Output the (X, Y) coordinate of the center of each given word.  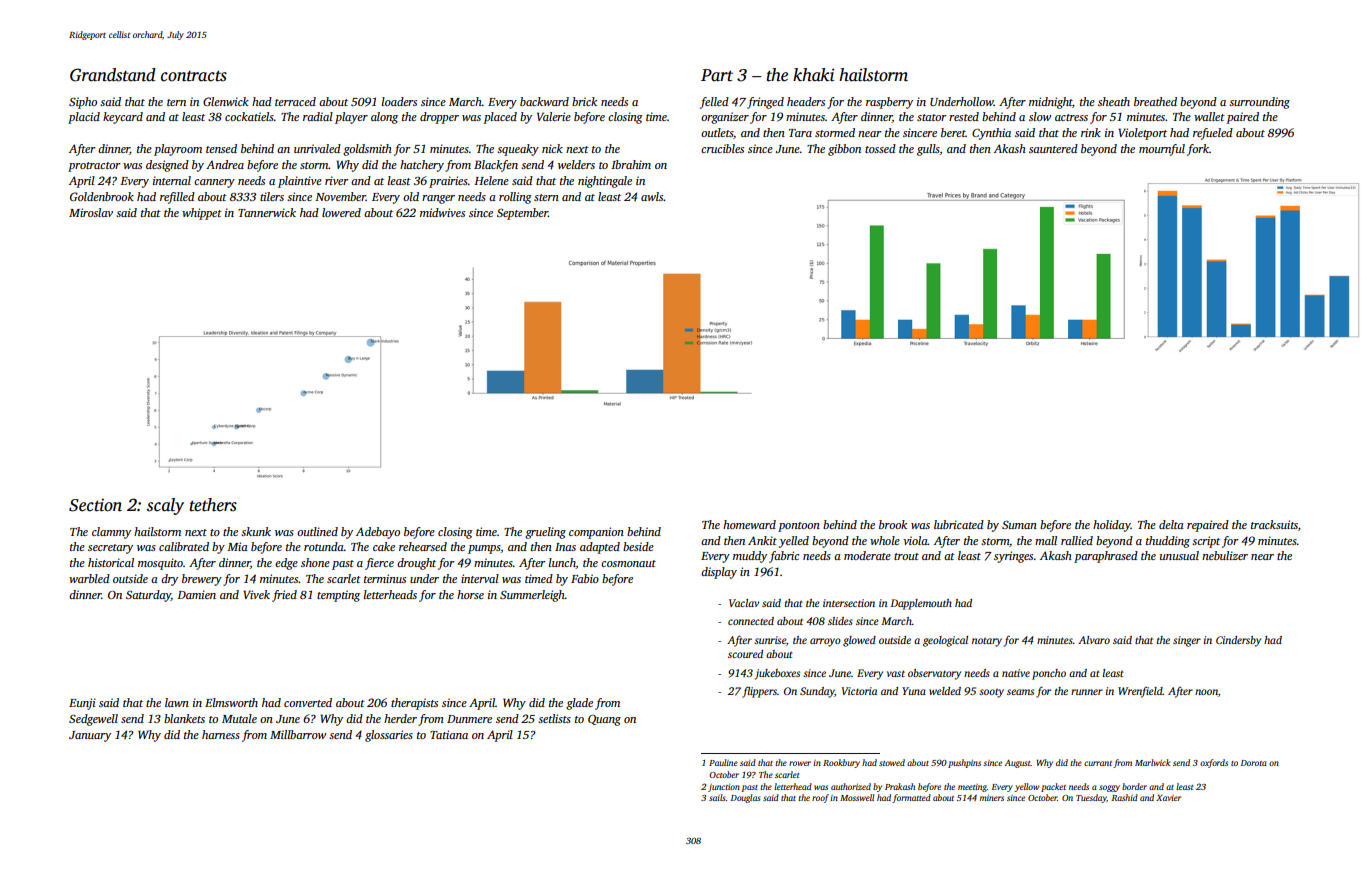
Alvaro (1094, 640)
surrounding (1259, 103)
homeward (749, 524)
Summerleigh (532, 596)
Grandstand (113, 75)
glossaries (389, 736)
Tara (800, 133)
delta (1171, 524)
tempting (338, 596)
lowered (341, 212)
